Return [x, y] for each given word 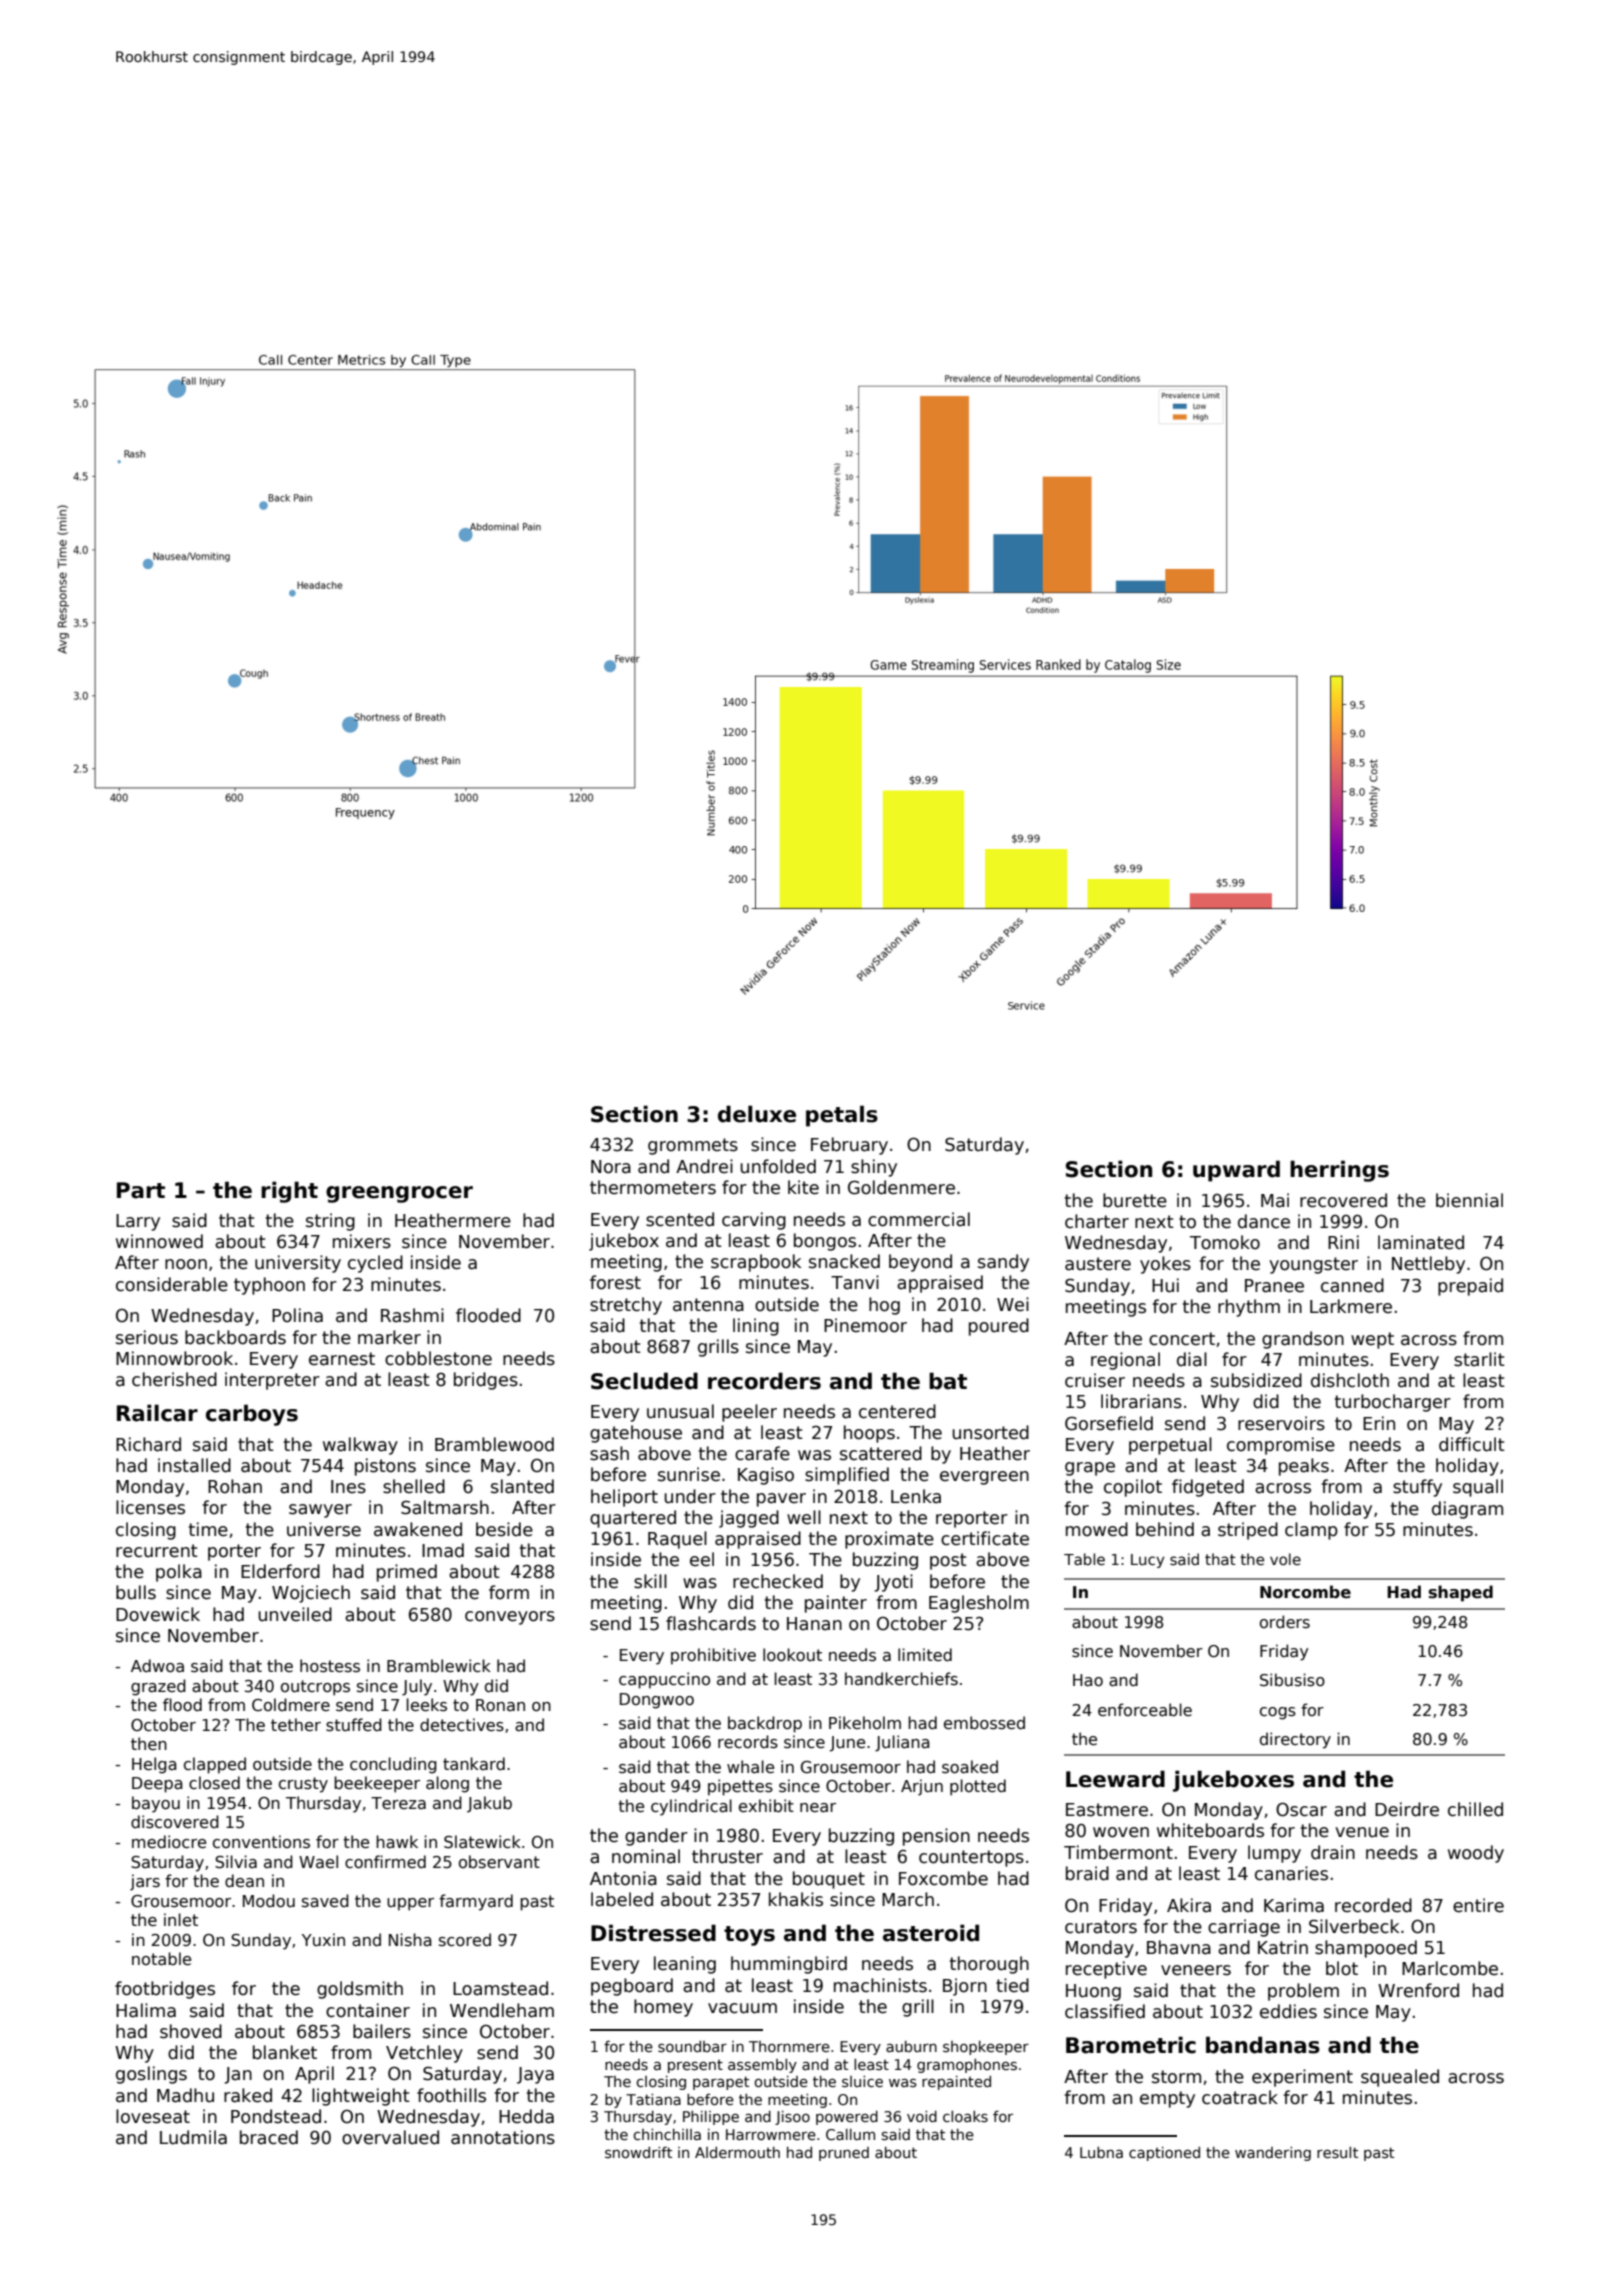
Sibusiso [1292, 1680]
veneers [1196, 1970]
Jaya [535, 2075]
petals [842, 1116]
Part [141, 1190]
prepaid [1470, 1287]
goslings [151, 2075]
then [149, 1743]
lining [756, 1327]
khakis [796, 1899]
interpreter [272, 1381]
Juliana [902, 1743]
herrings [1339, 1171]
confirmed [385, 1861]
